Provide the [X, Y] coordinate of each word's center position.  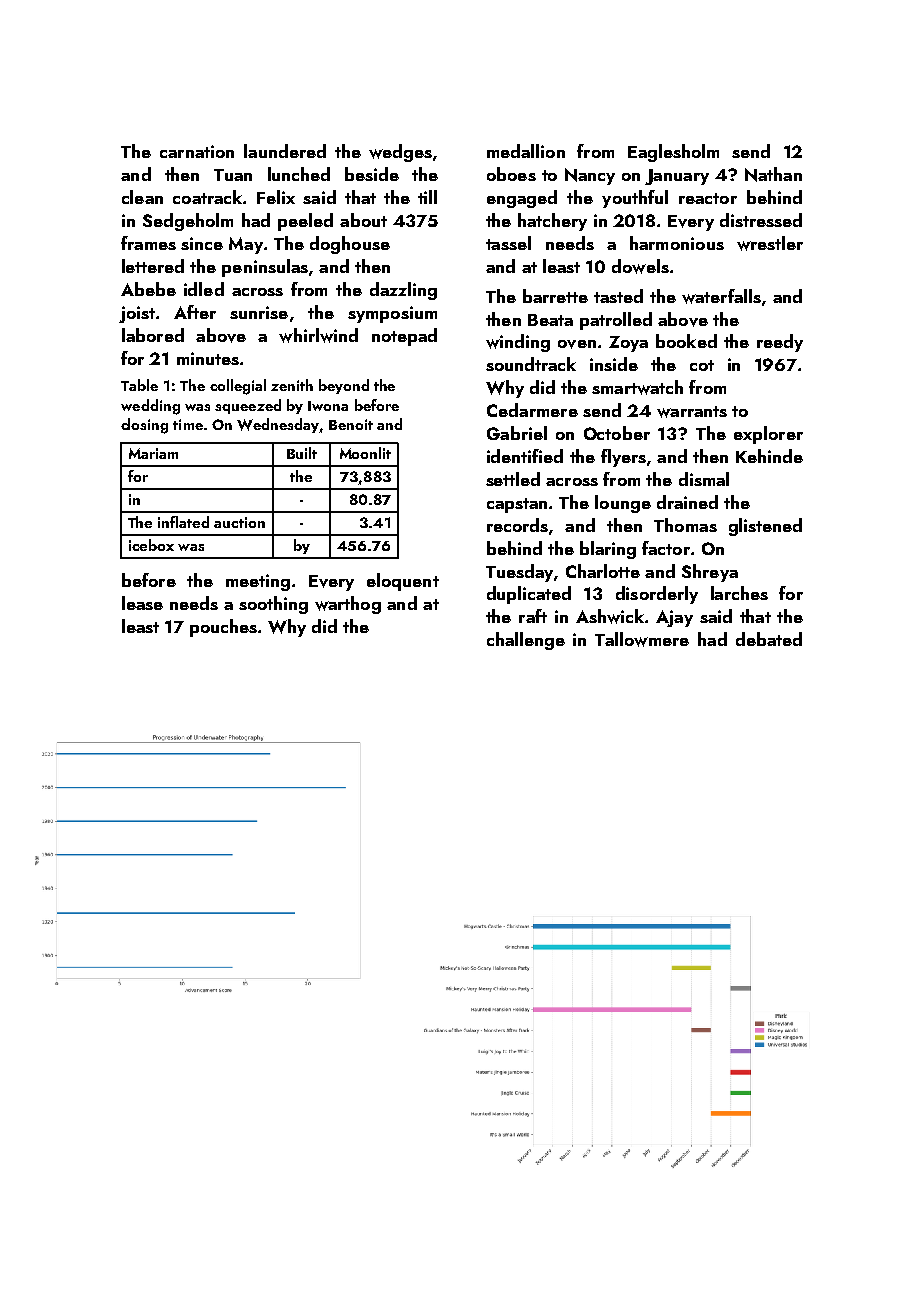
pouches [223, 628]
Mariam [153, 453]
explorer [768, 435]
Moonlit [365, 453]
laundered [285, 151]
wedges [400, 153]
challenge [526, 641]
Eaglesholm [673, 153]
